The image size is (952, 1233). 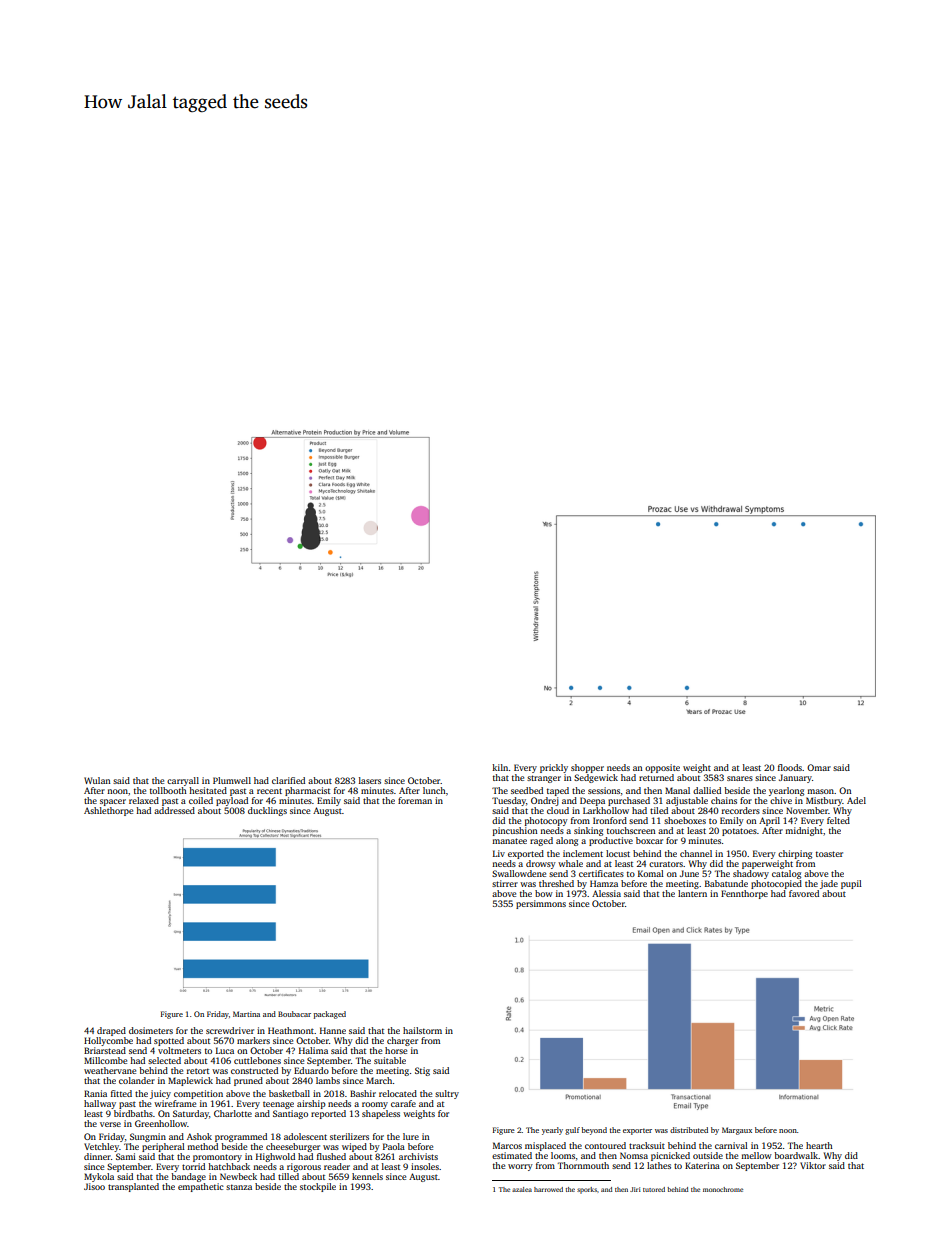 What do you see at coordinates (804, 893) in the page?
I see `favored` at bounding box center [804, 893].
